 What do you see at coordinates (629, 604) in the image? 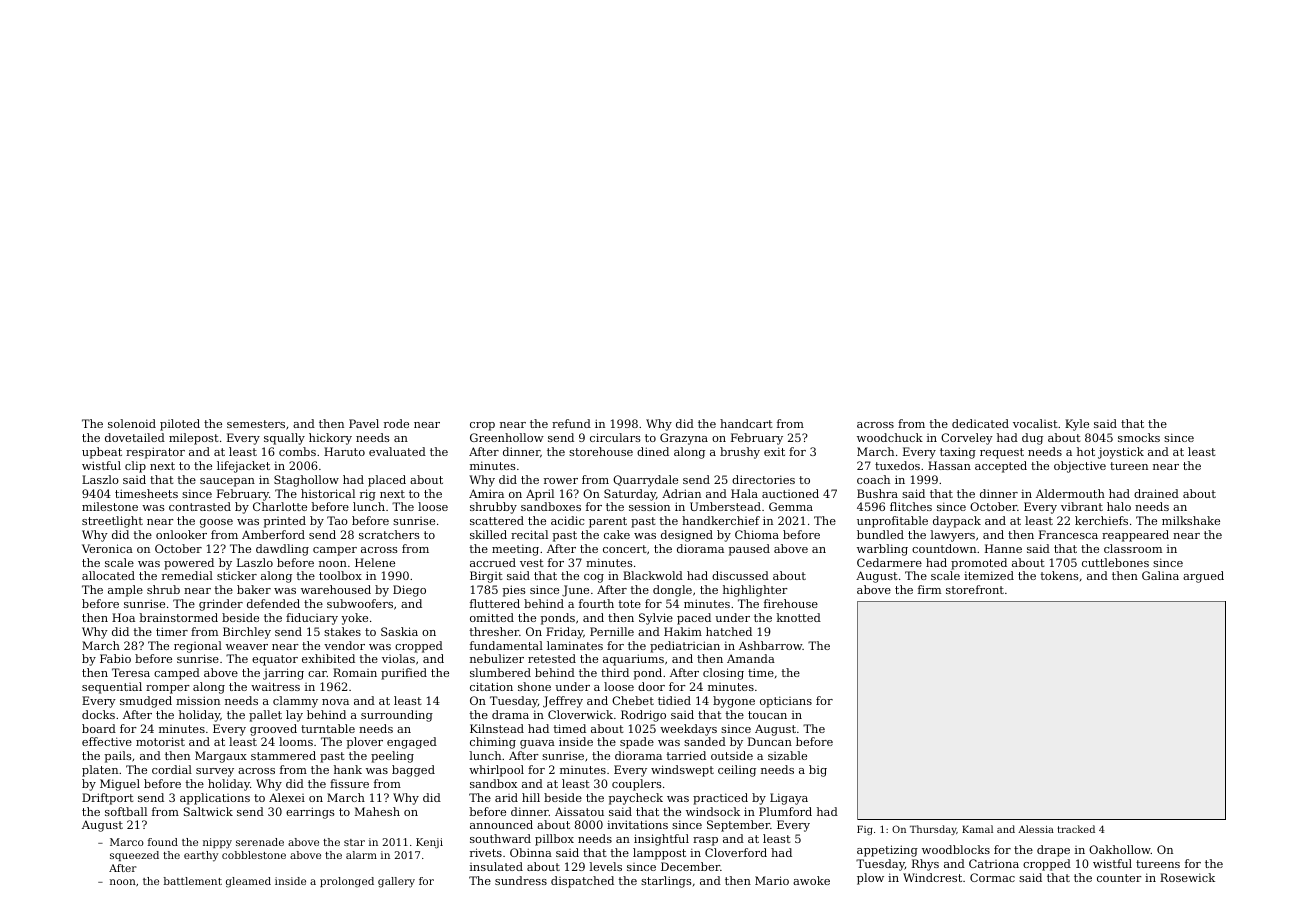
I see `tote` at bounding box center [629, 604].
